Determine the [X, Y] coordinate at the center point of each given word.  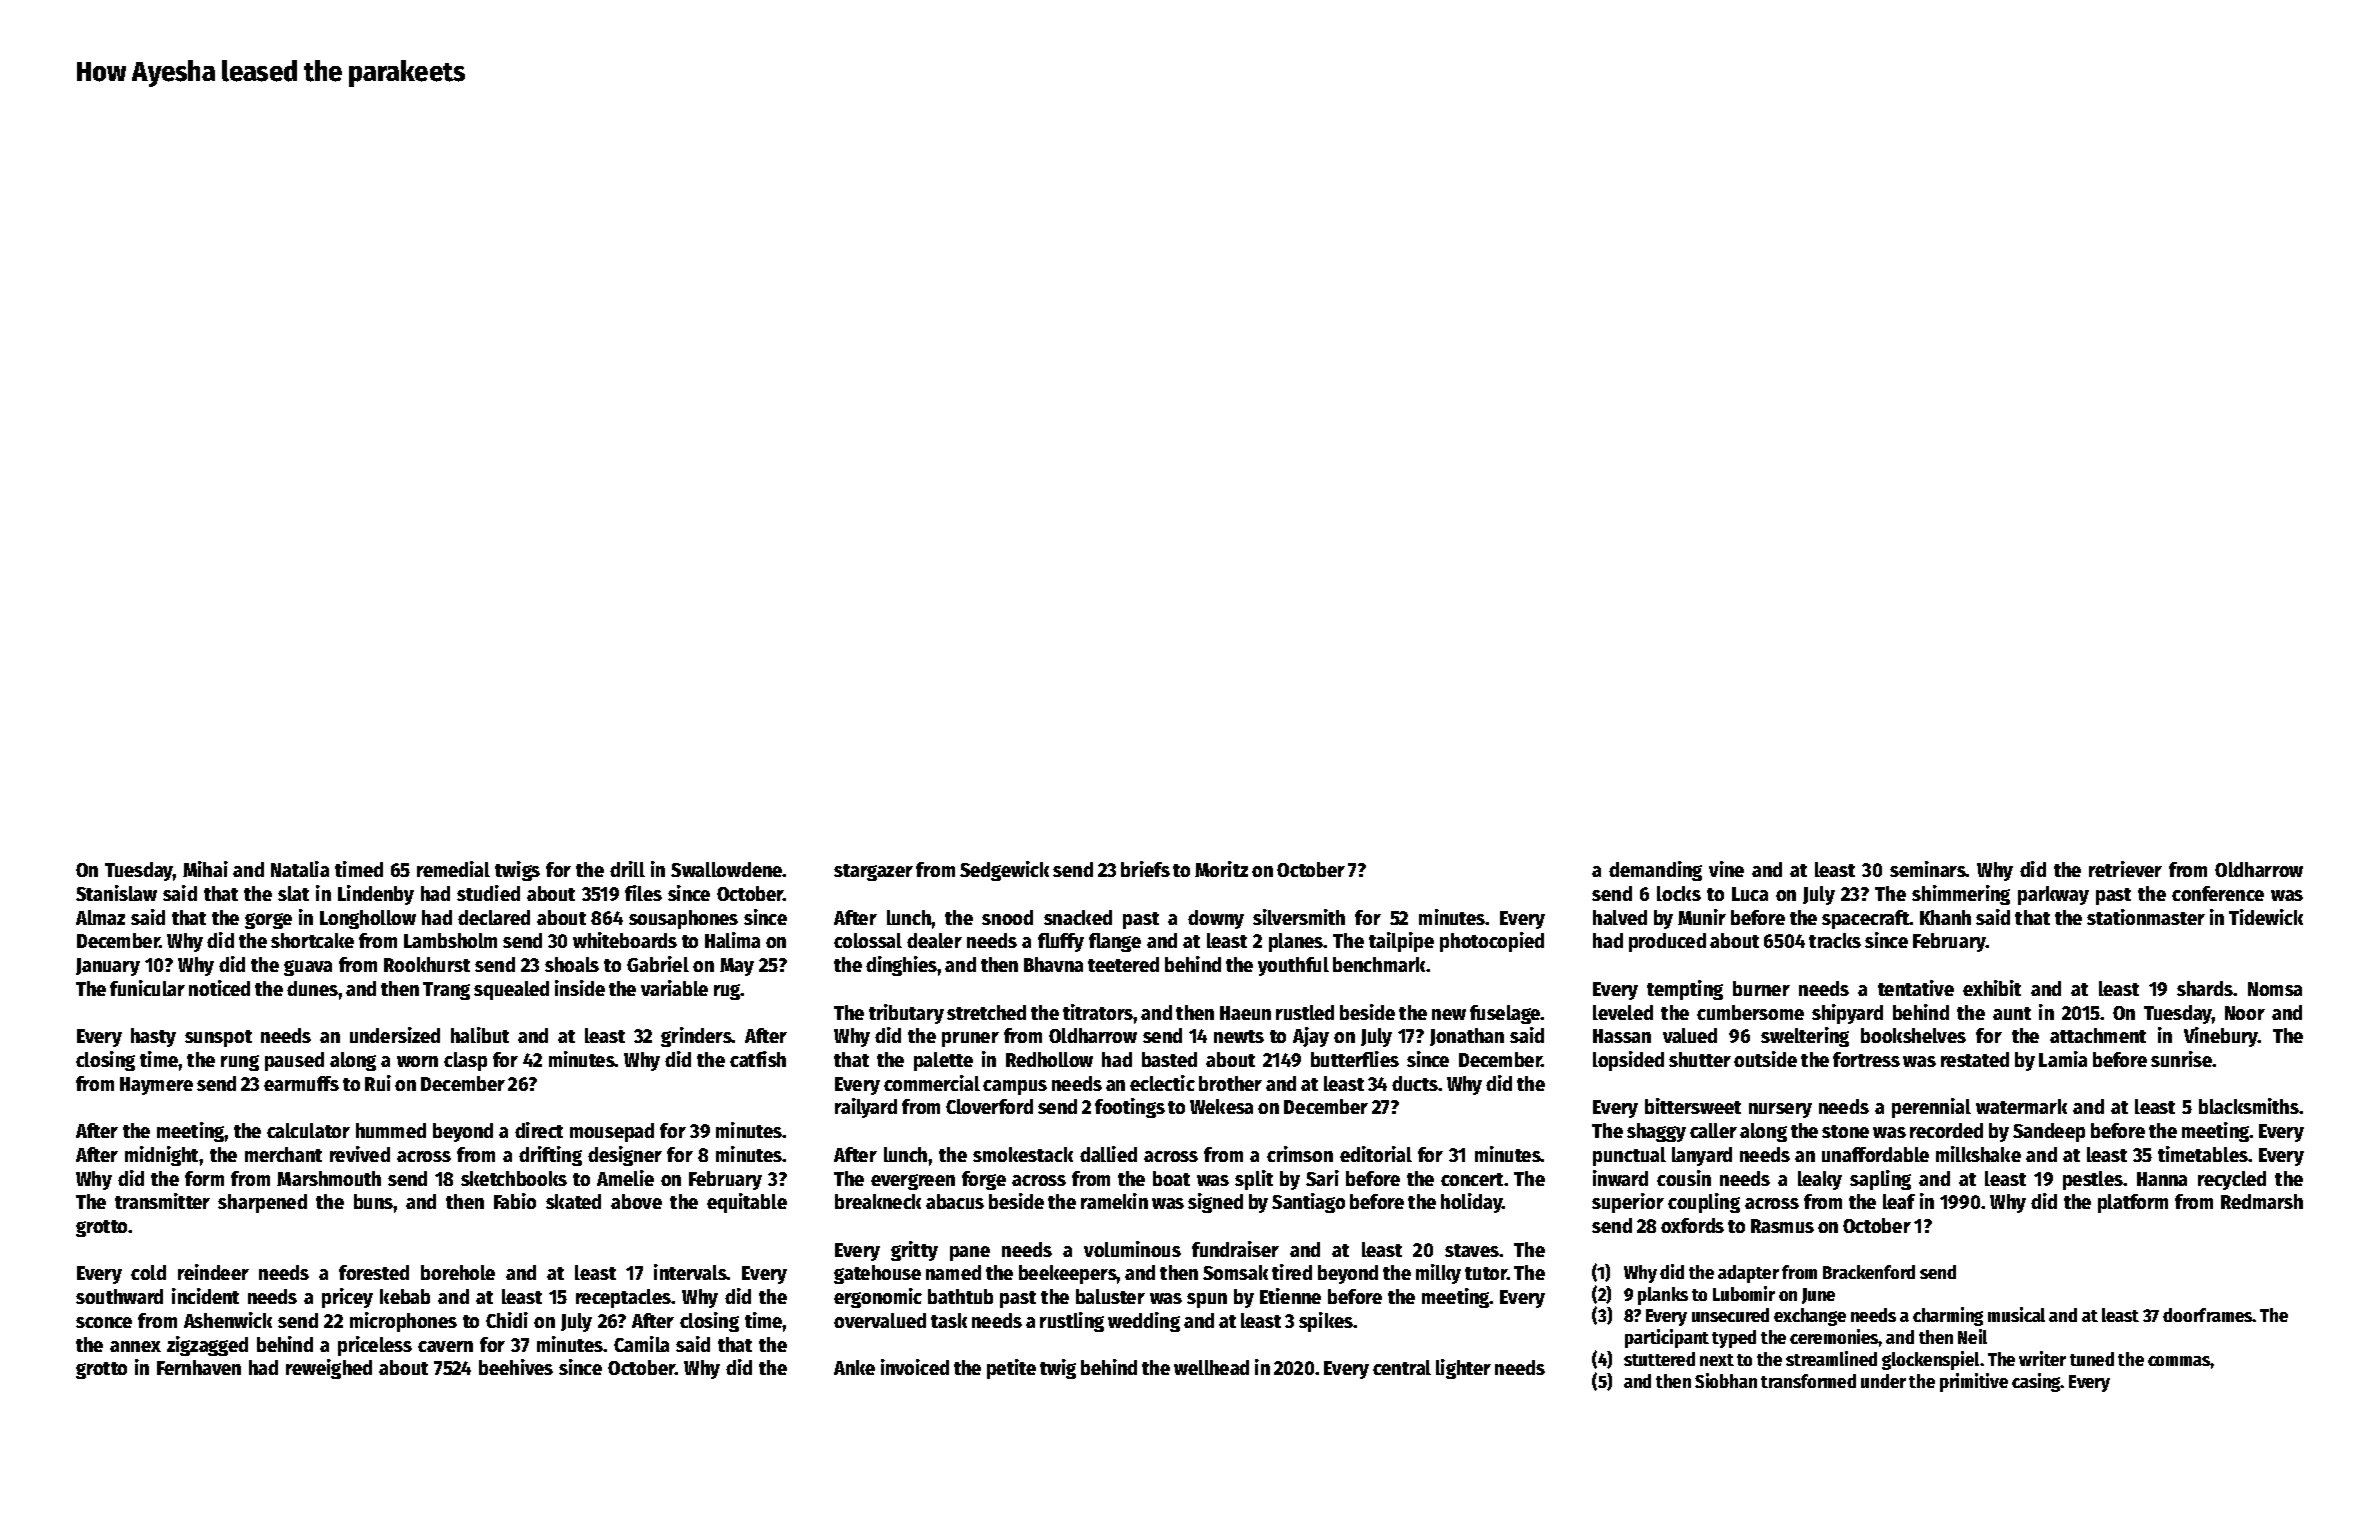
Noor [2245, 1013]
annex [135, 1346]
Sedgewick [1004, 871]
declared [494, 917]
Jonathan [1467, 1037]
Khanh [1945, 917]
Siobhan [1726, 1380]
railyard [866, 1108]
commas [2179, 1361]
